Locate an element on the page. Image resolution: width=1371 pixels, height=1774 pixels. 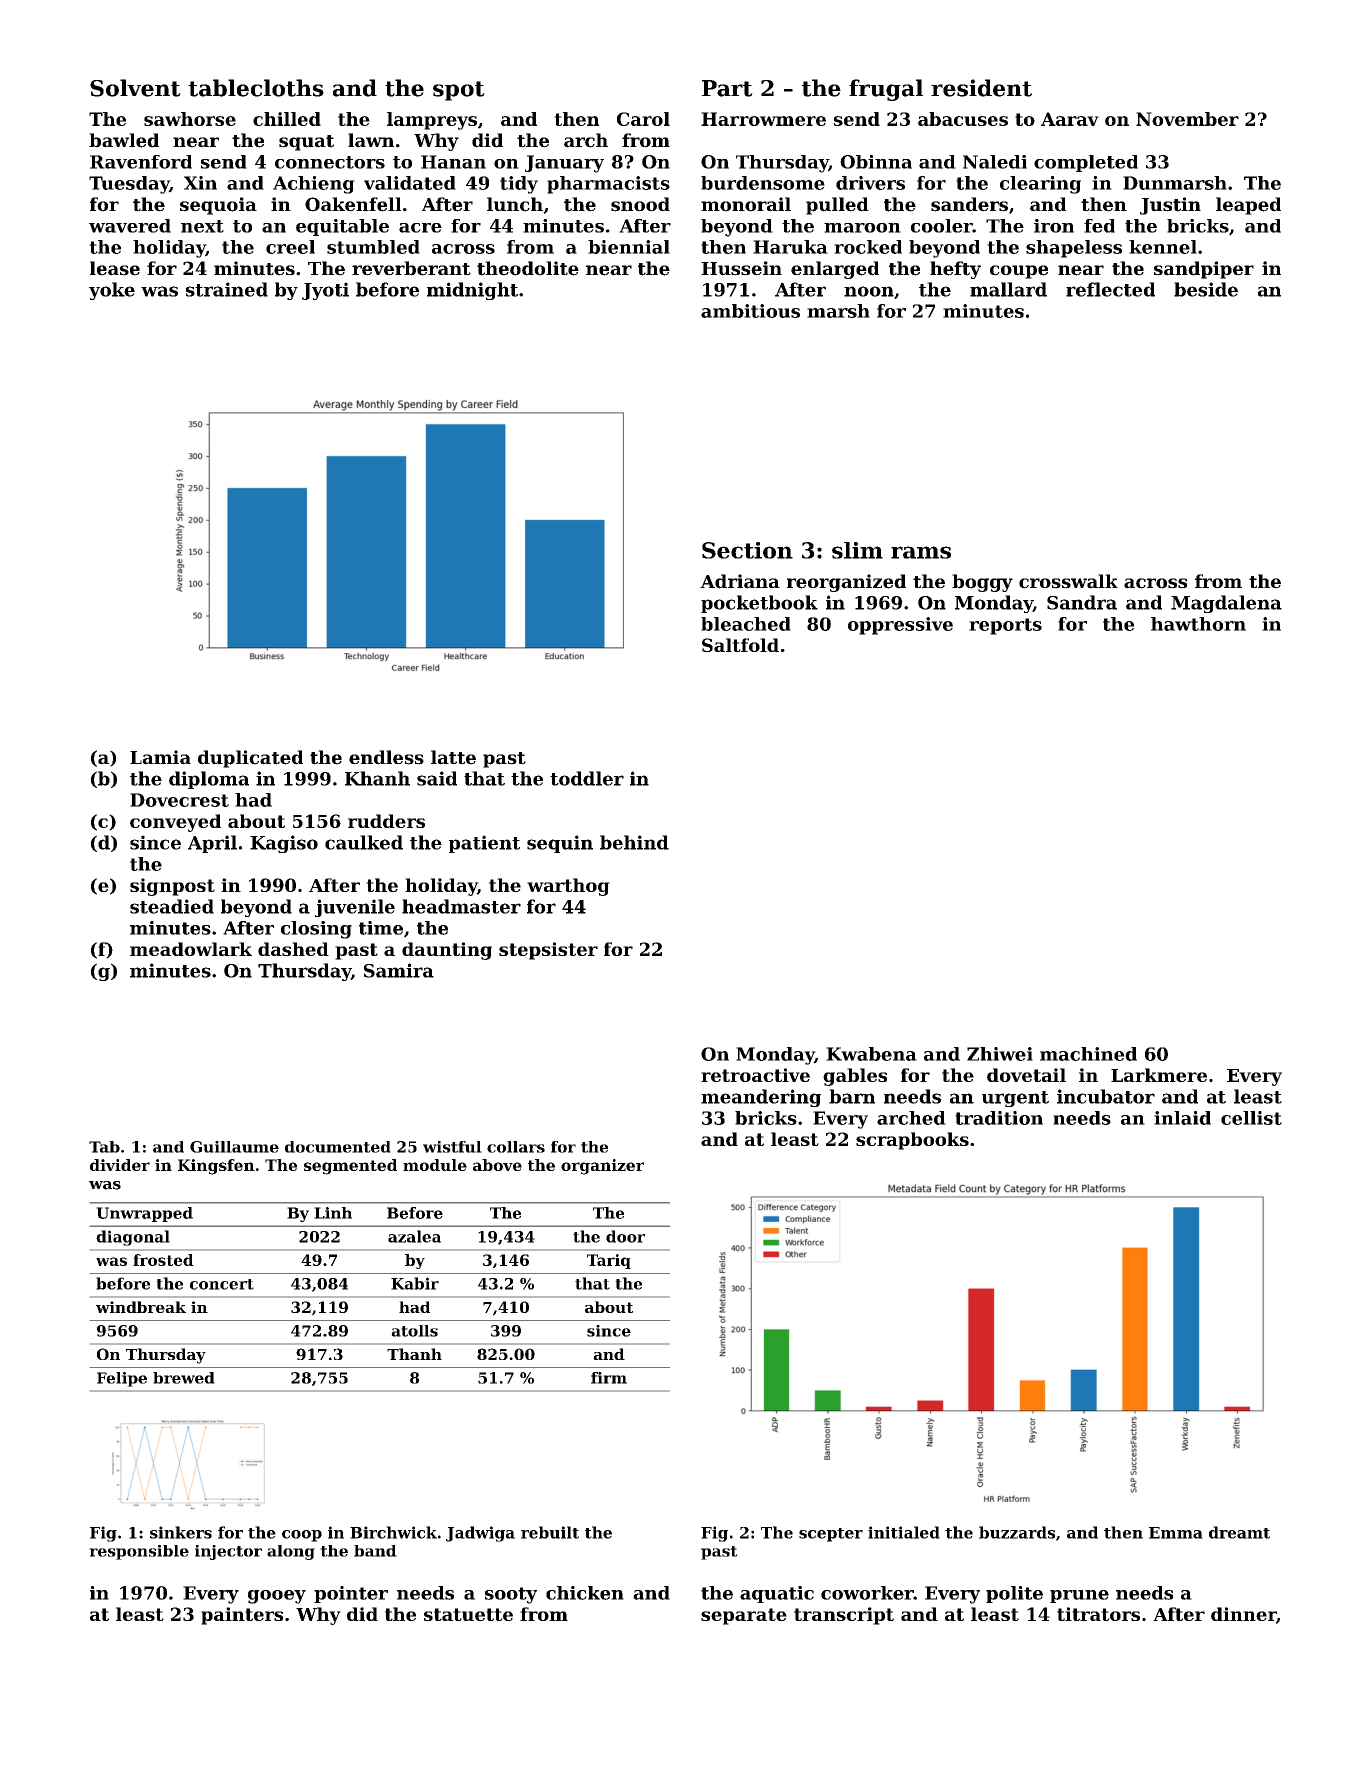
door is located at coordinates (625, 1236).
